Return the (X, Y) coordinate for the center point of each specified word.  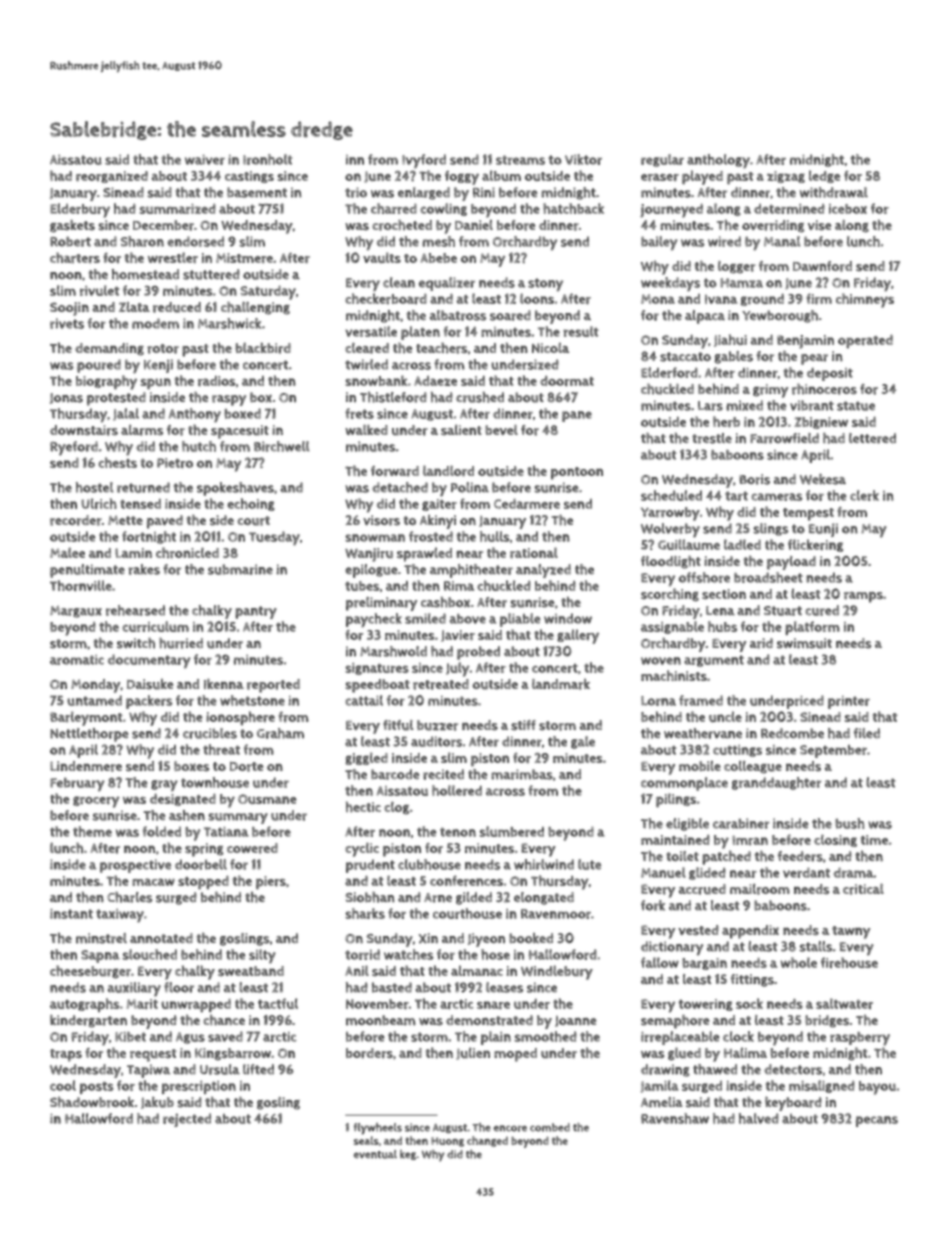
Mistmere (244, 258)
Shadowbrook (92, 1102)
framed (701, 700)
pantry (256, 612)
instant (71, 913)
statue (856, 406)
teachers (441, 348)
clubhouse (429, 864)
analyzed (543, 571)
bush (850, 823)
